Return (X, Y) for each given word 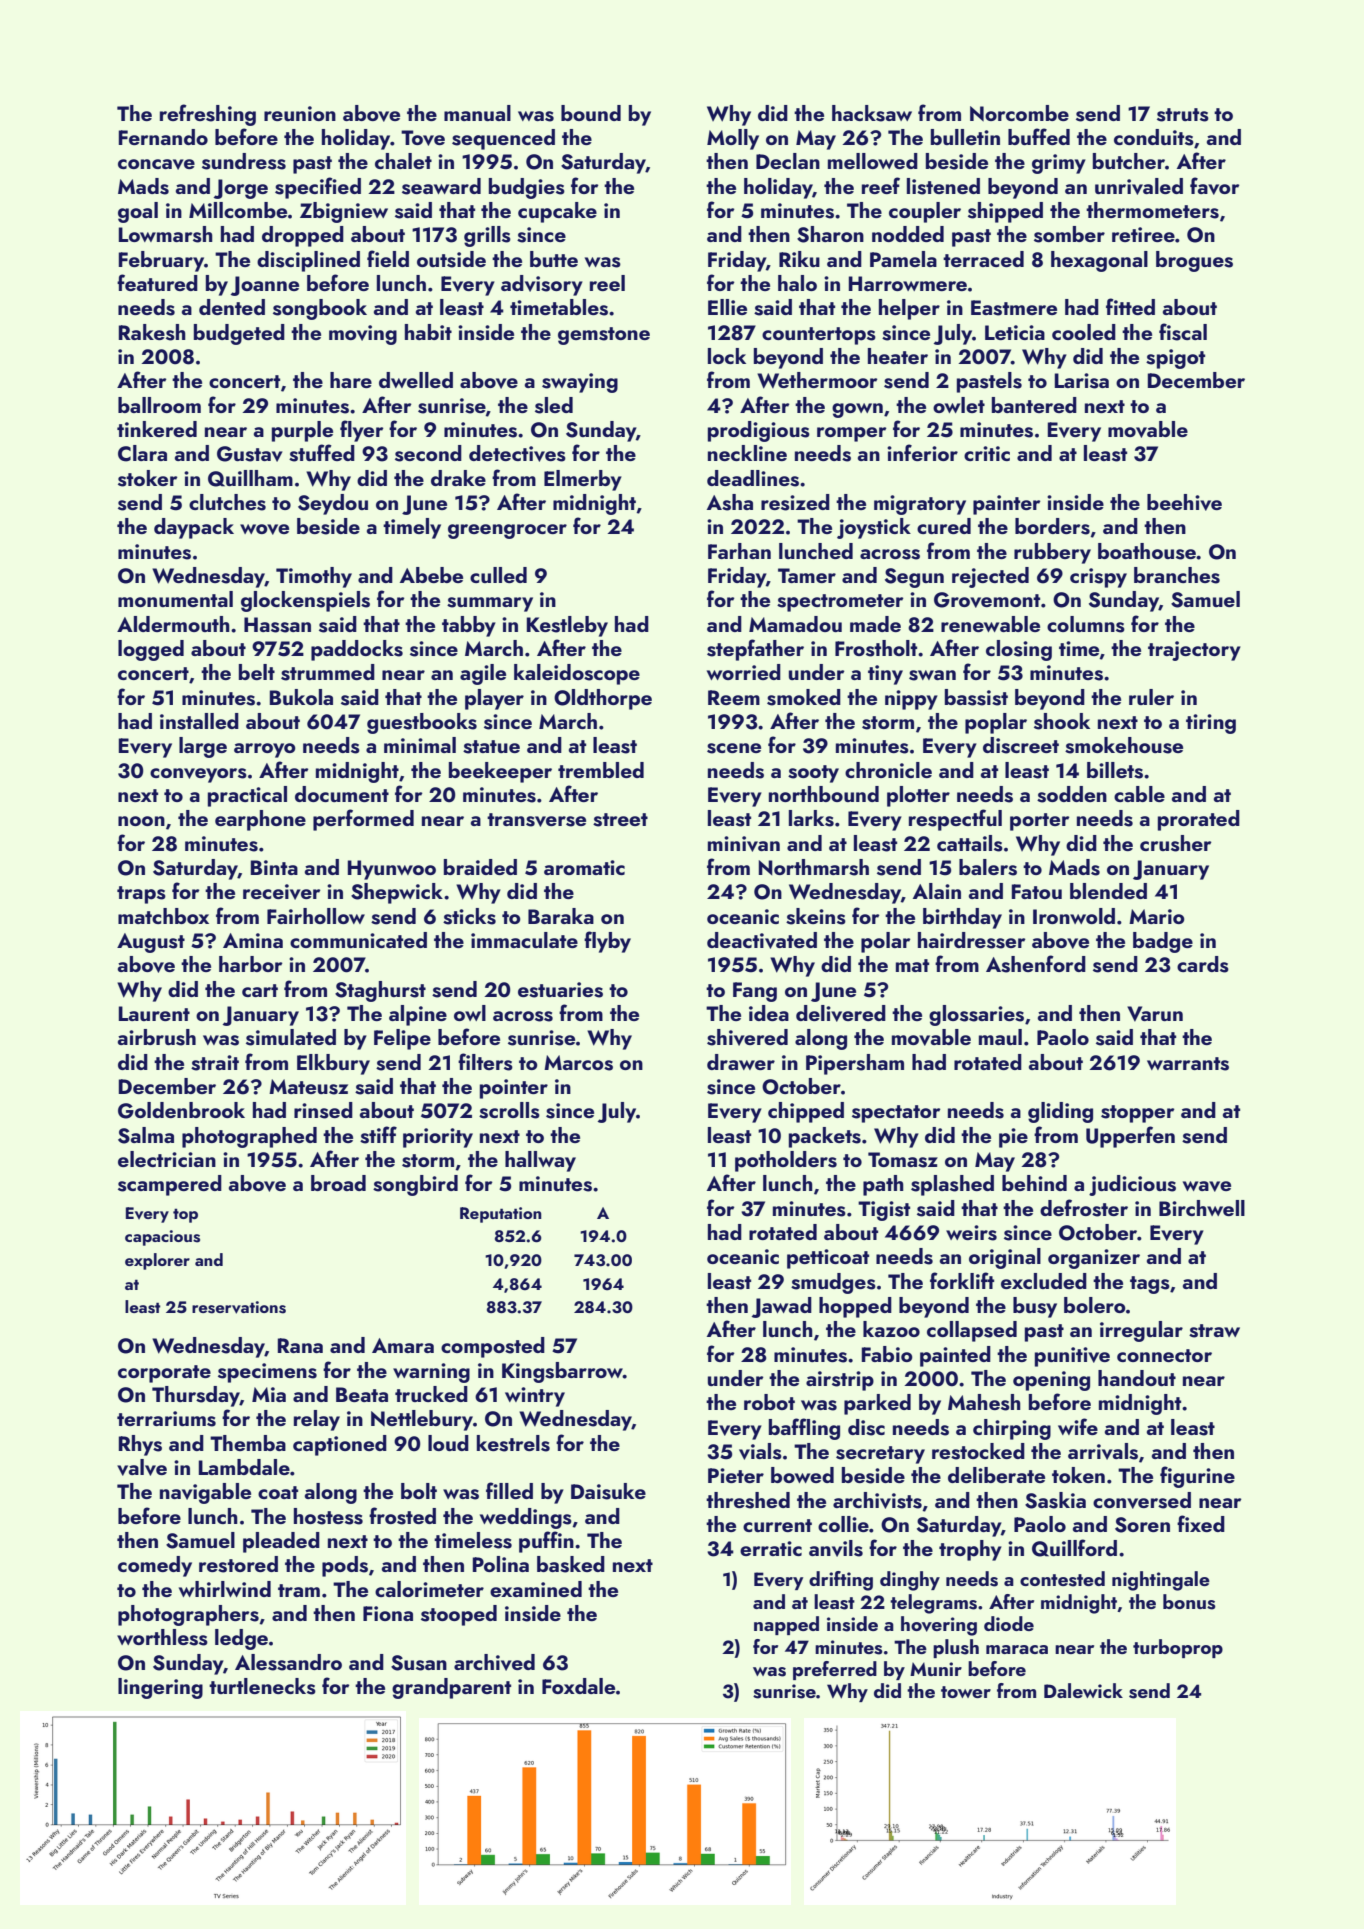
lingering (160, 1688)
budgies (527, 188)
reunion (300, 113)
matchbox (163, 916)
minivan (744, 844)
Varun (1155, 1014)
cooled (1084, 332)
